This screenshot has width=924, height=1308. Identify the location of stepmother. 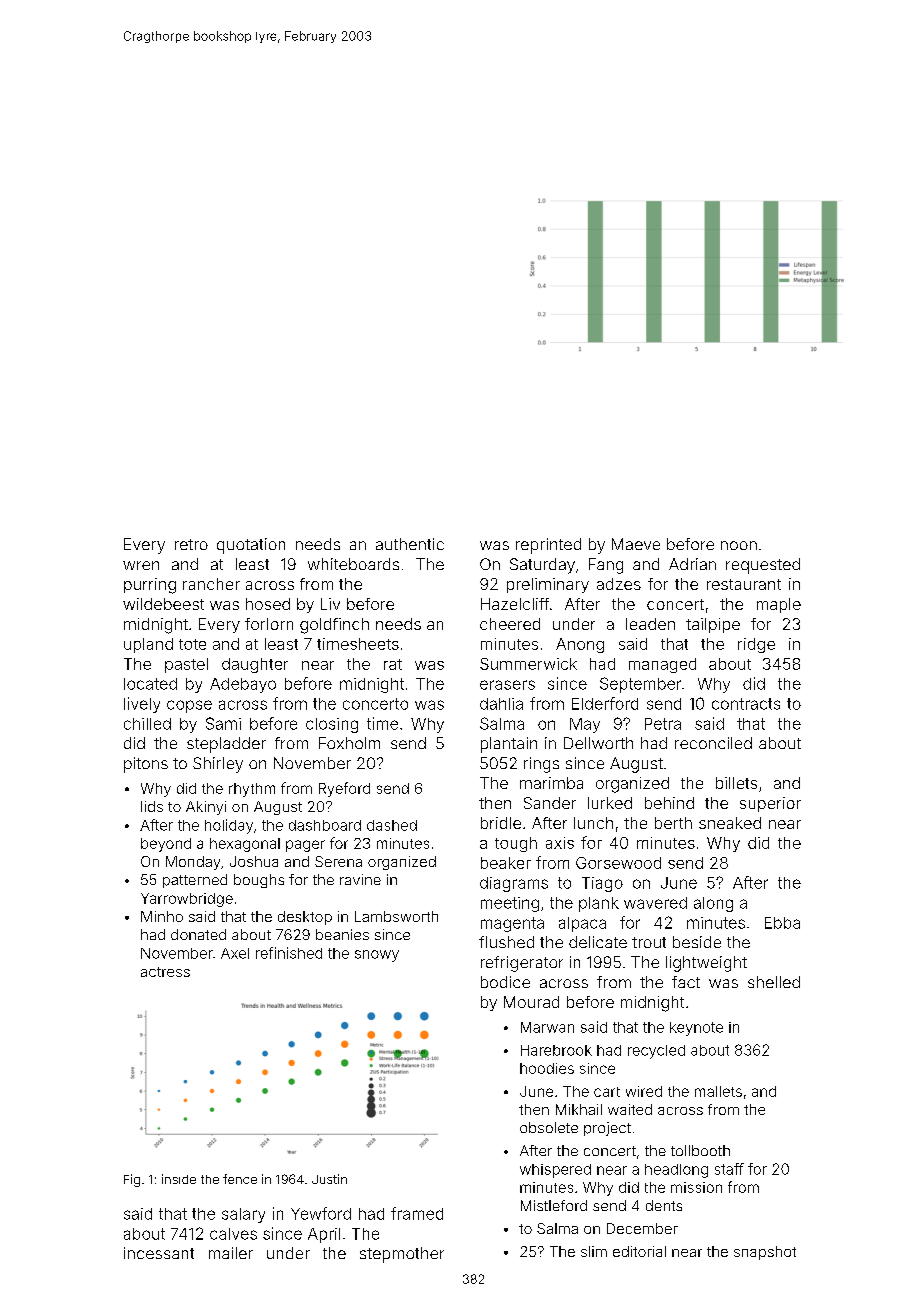
(402, 1255).
